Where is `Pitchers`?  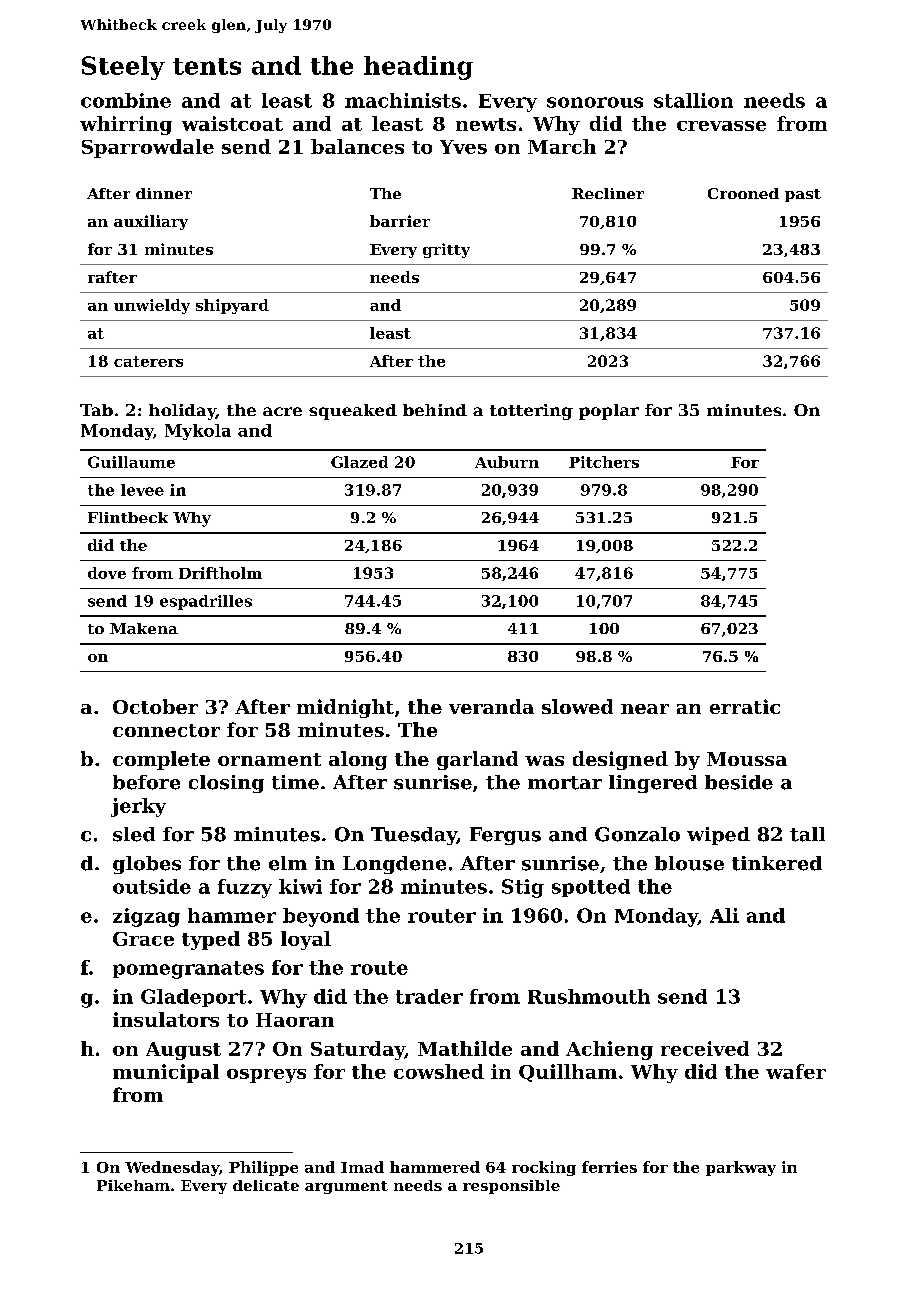
Pitchers is located at coordinates (604, 462).
